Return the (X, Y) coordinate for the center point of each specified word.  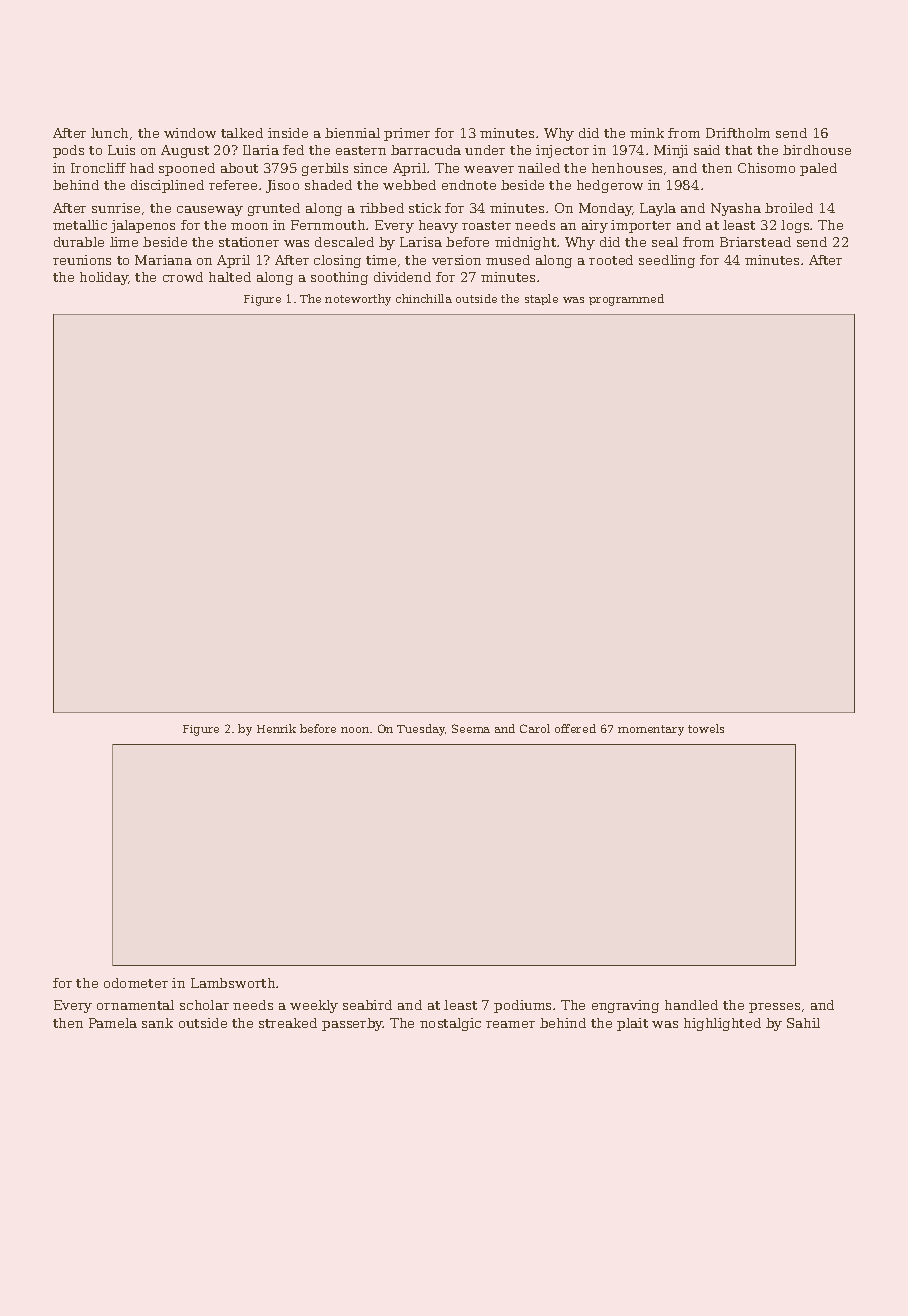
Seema (471, 728)
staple (541, 299)
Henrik (276, 728)
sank (157, 1023)
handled (691, 1005)
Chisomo (766, 168)
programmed (626, 300)
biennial (352, 133)
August (185, 151)
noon (355, 730)
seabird (367, 1005)
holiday (104, 278)
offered (575, 728)
